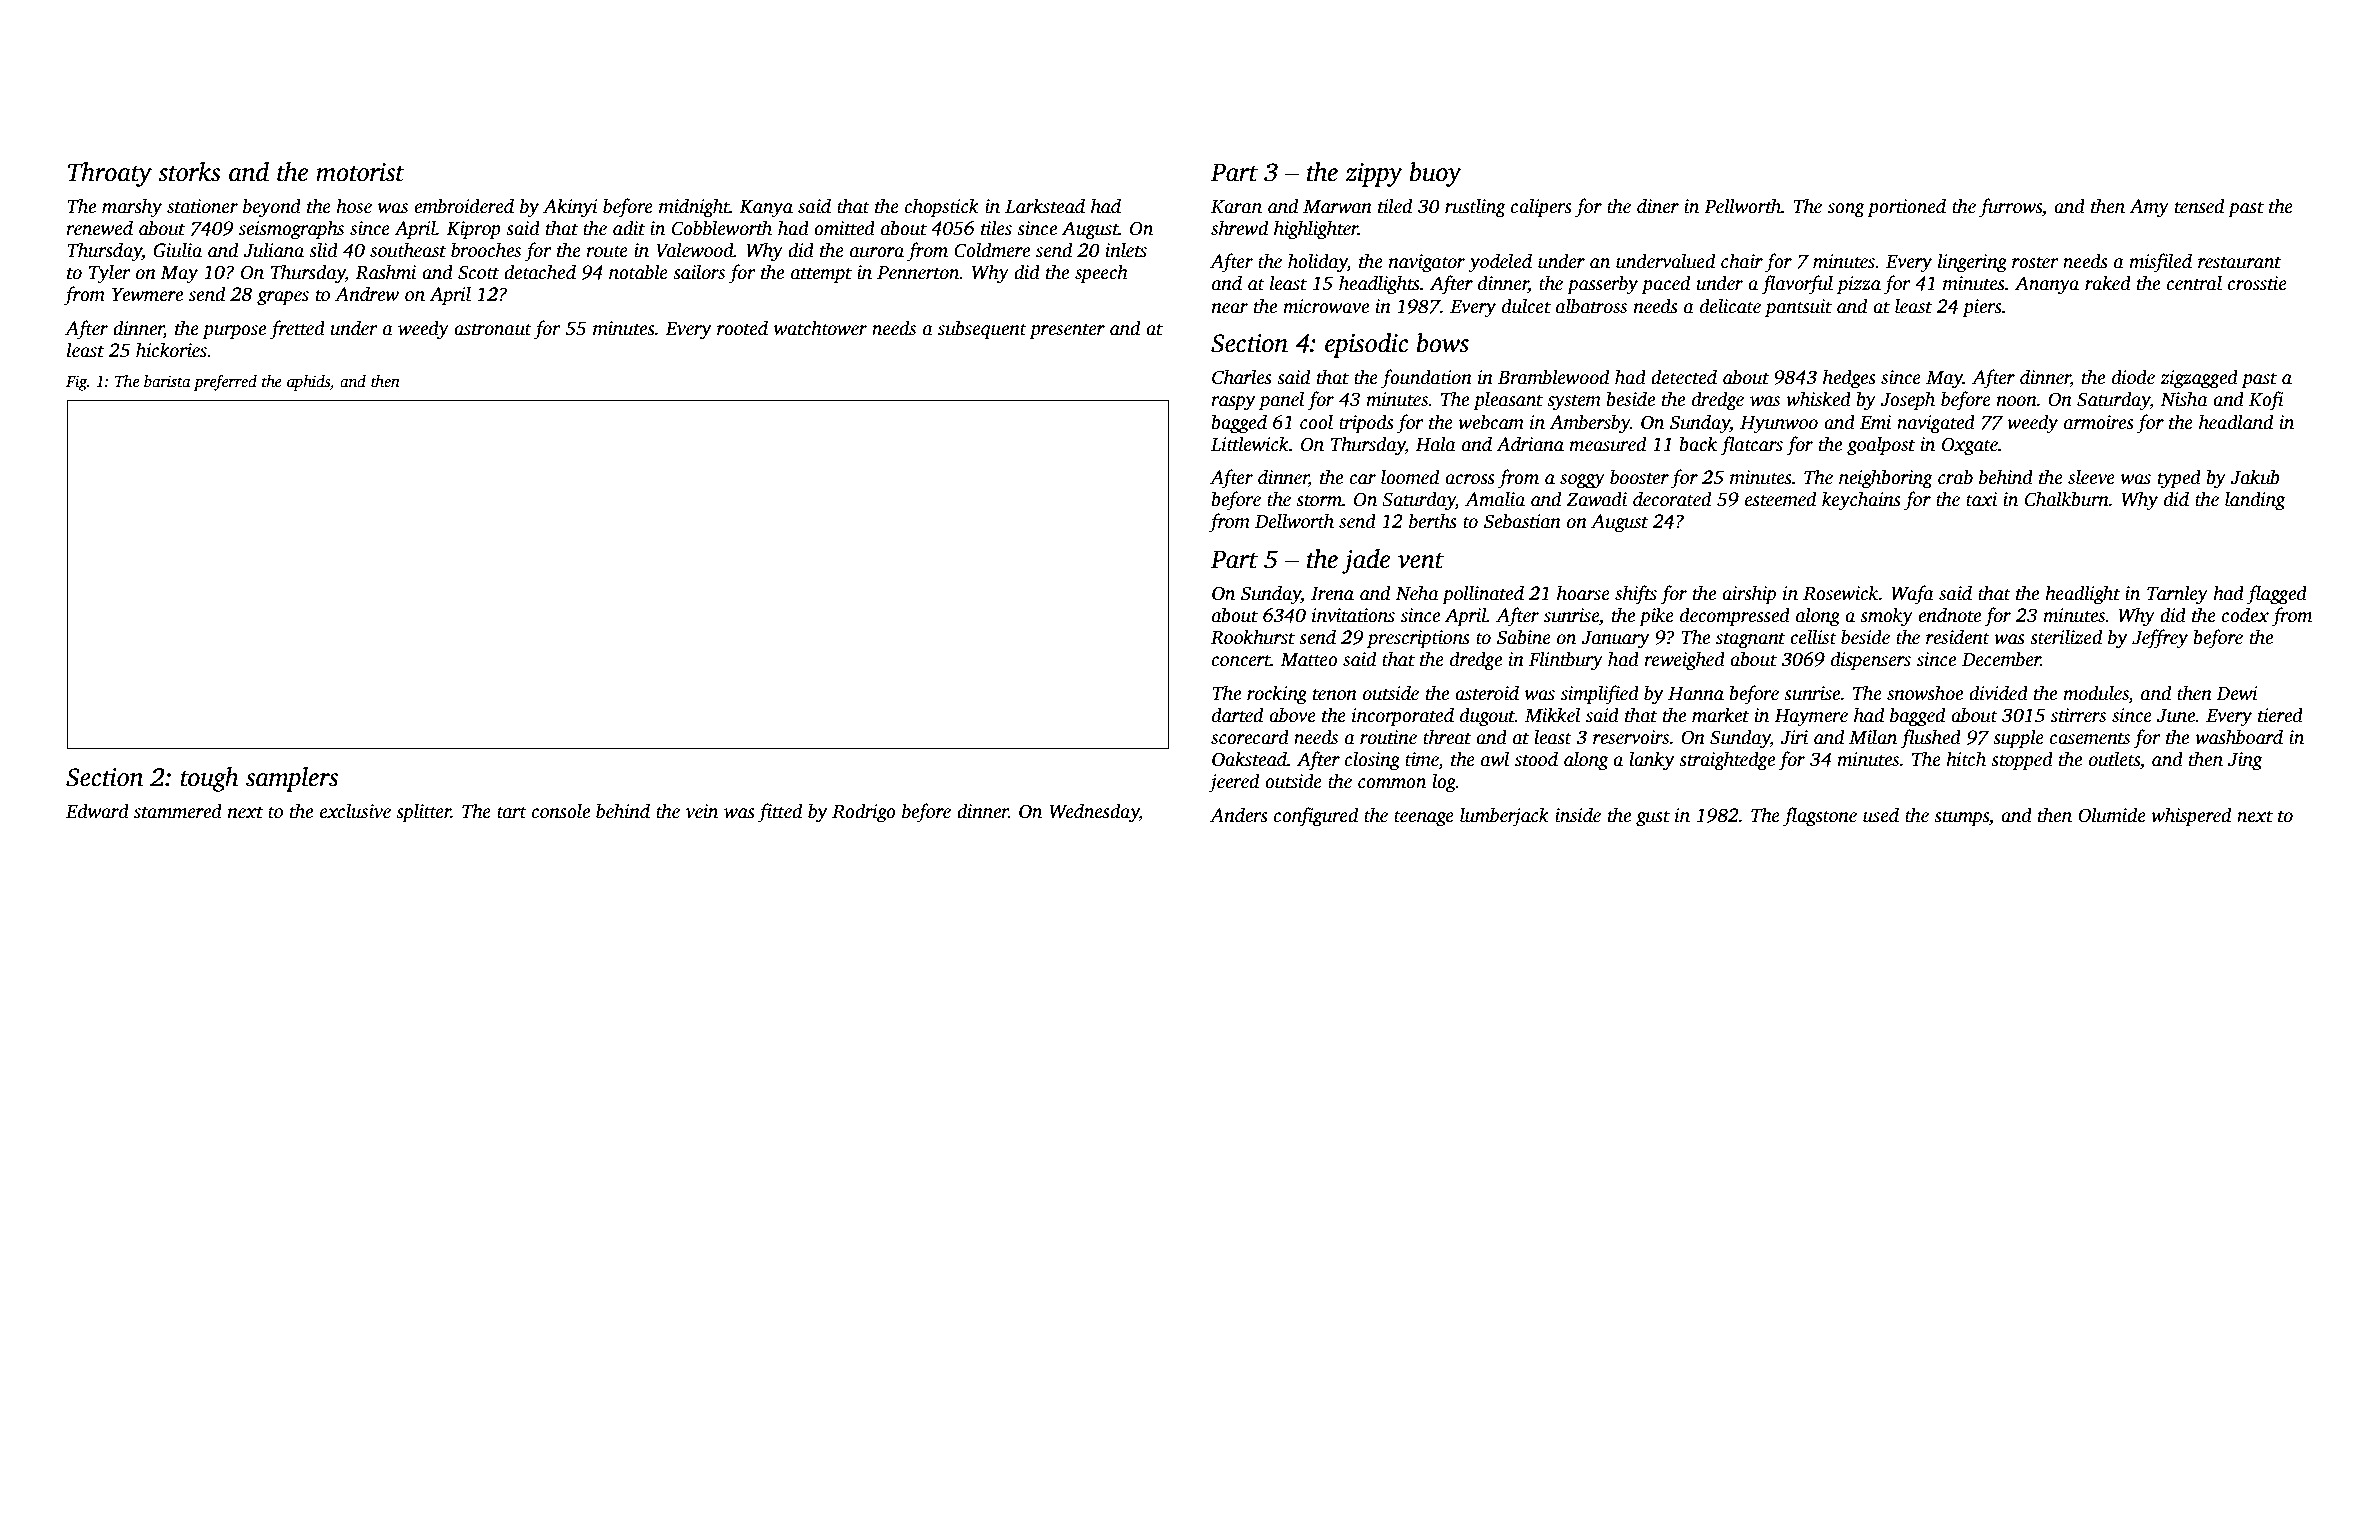 This screenshot has width=2380, height=1540. I want to click on tiered, so click(2280, 715).
